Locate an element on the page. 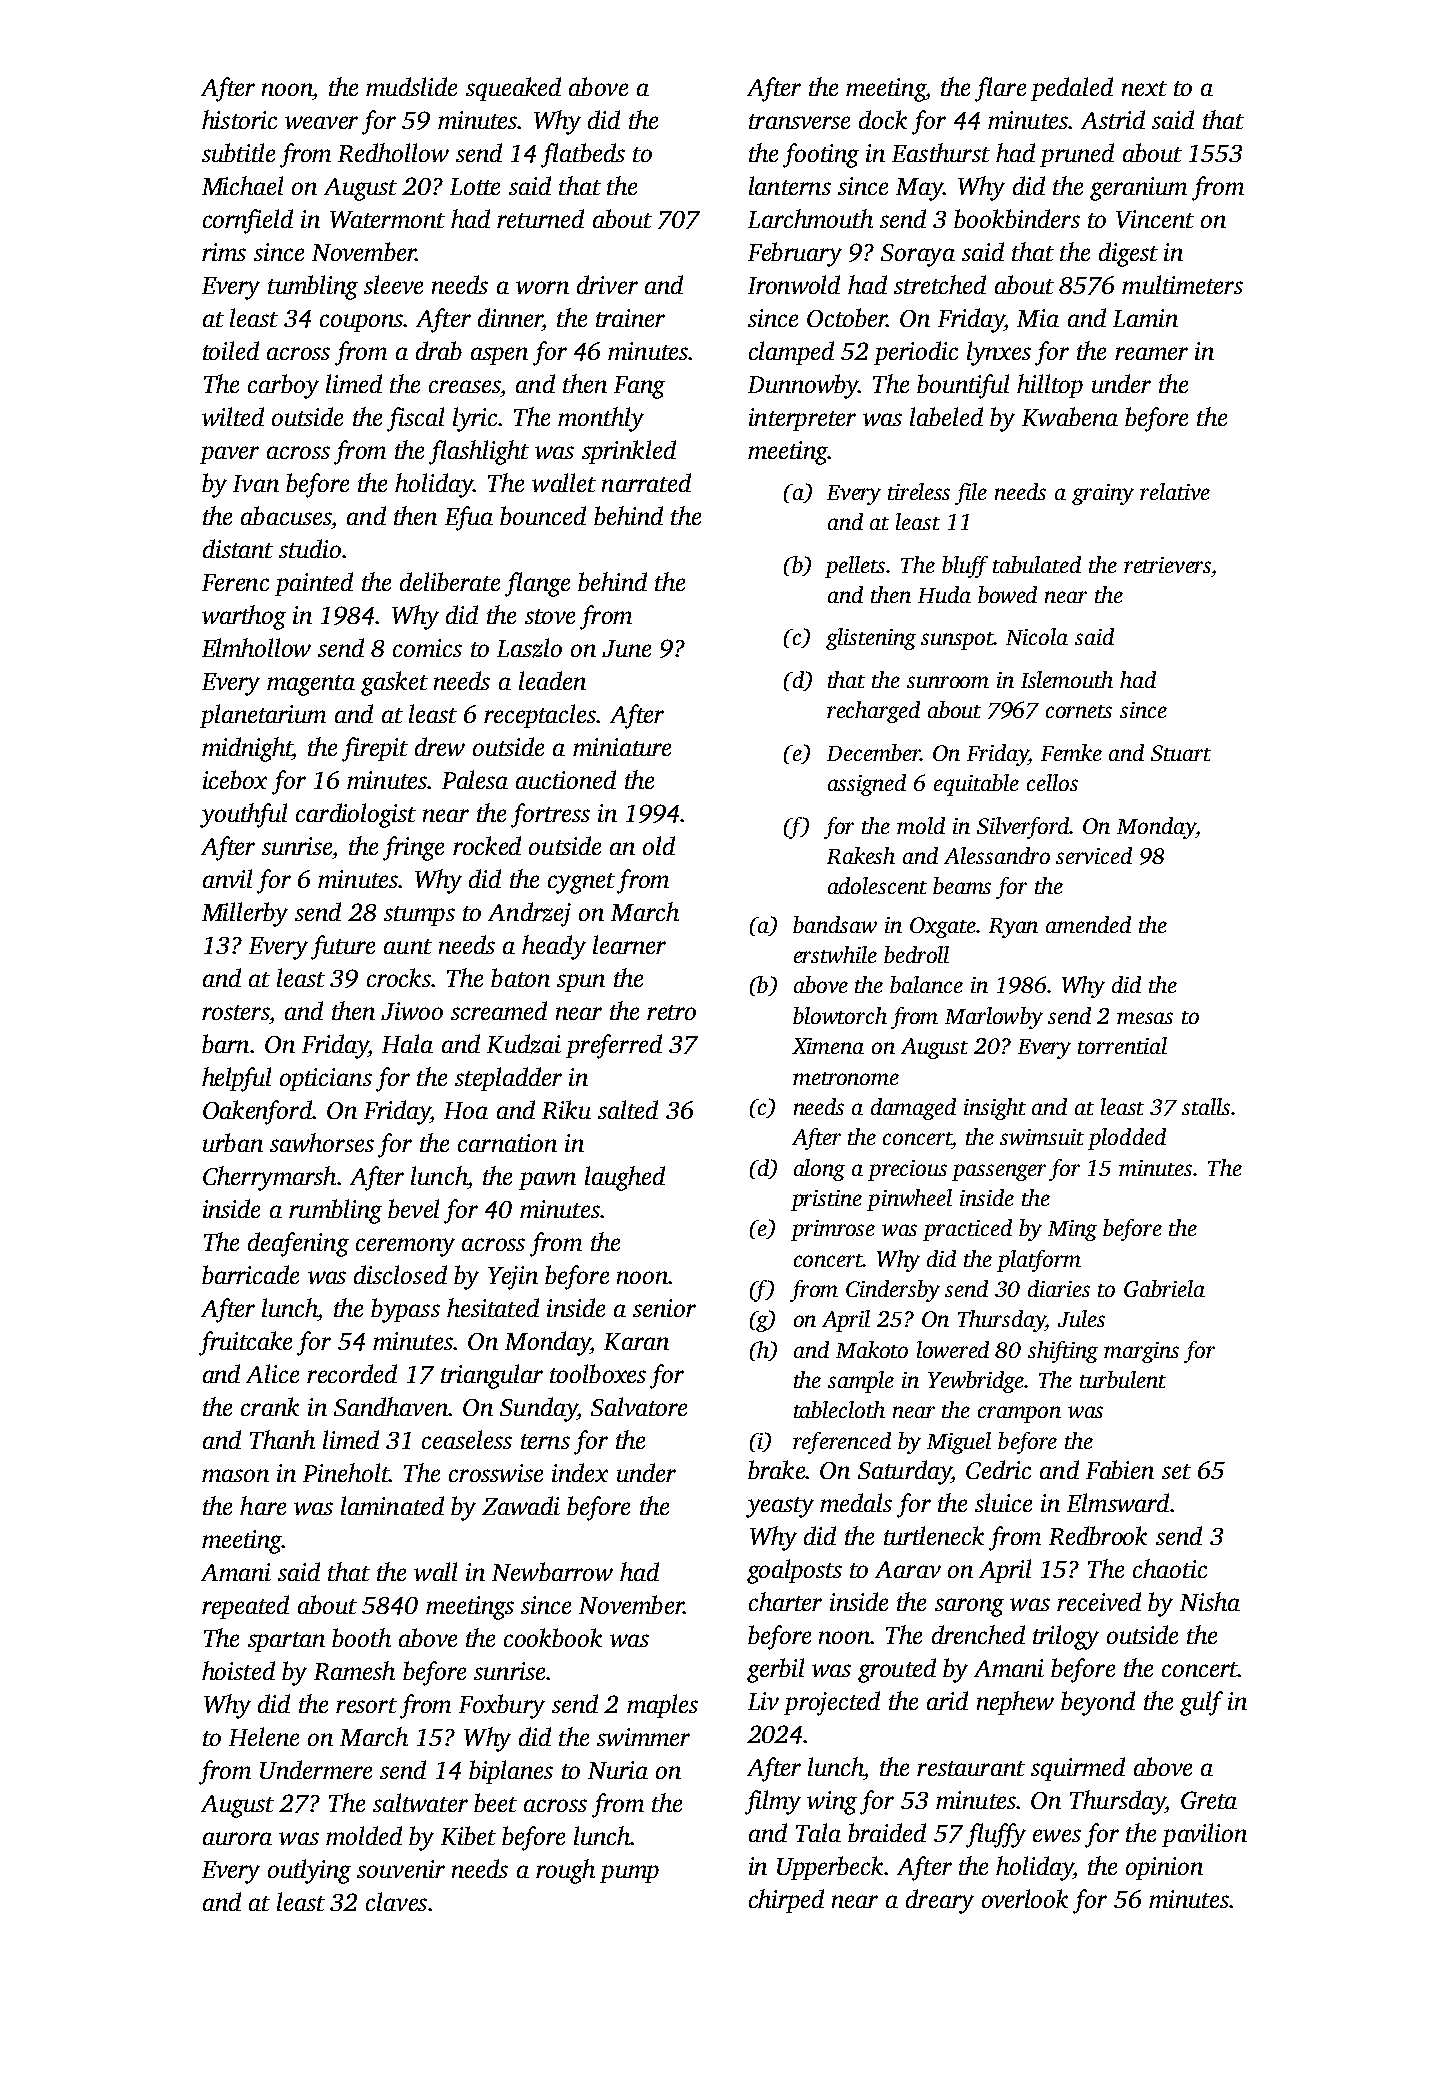 The height and width of the document is (2100, 1450). interpreter is located at coordinates (802, 419).
